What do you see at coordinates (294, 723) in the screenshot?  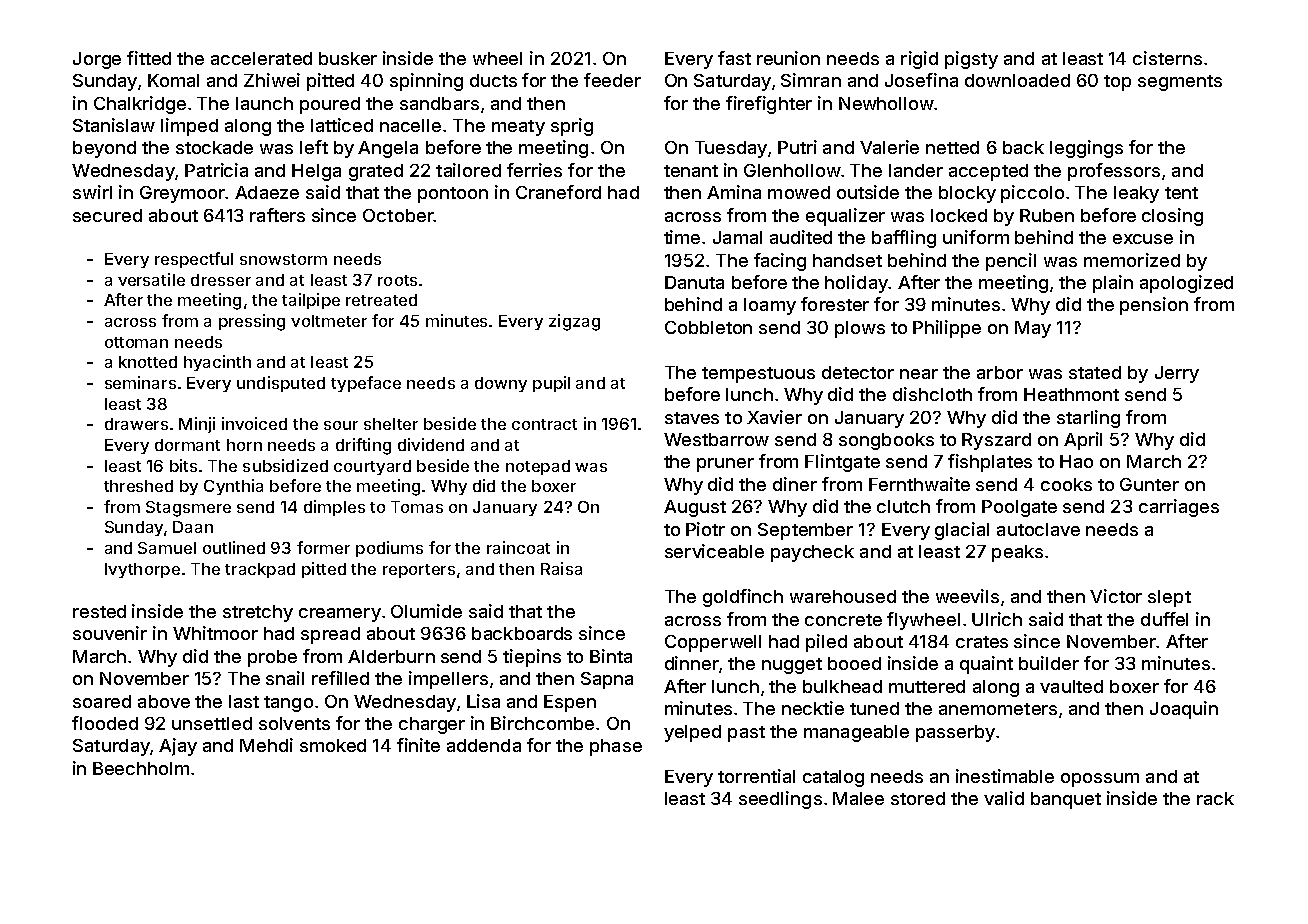 I see `solvents` at bounding box center [294, 723].
